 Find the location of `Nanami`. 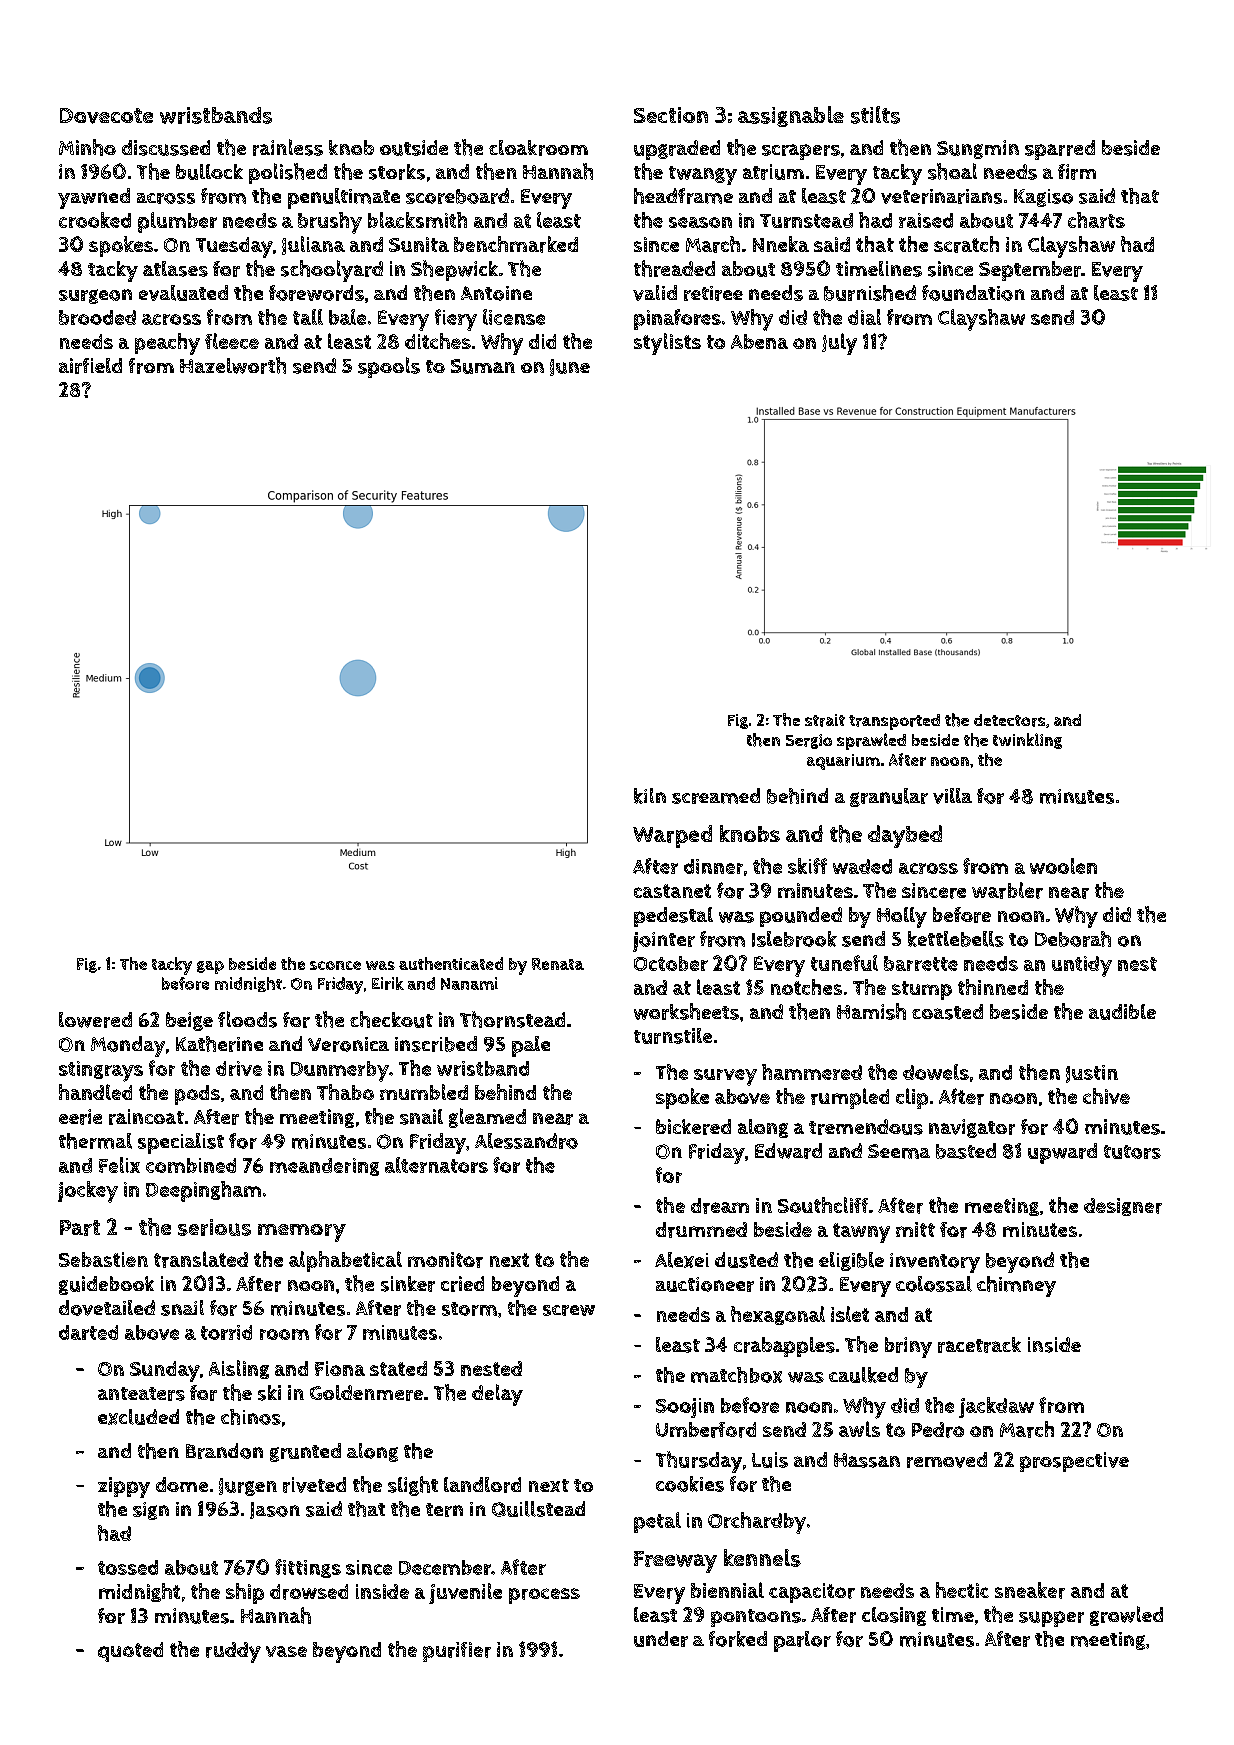

Nanami is located at coordinates (469, 983).
